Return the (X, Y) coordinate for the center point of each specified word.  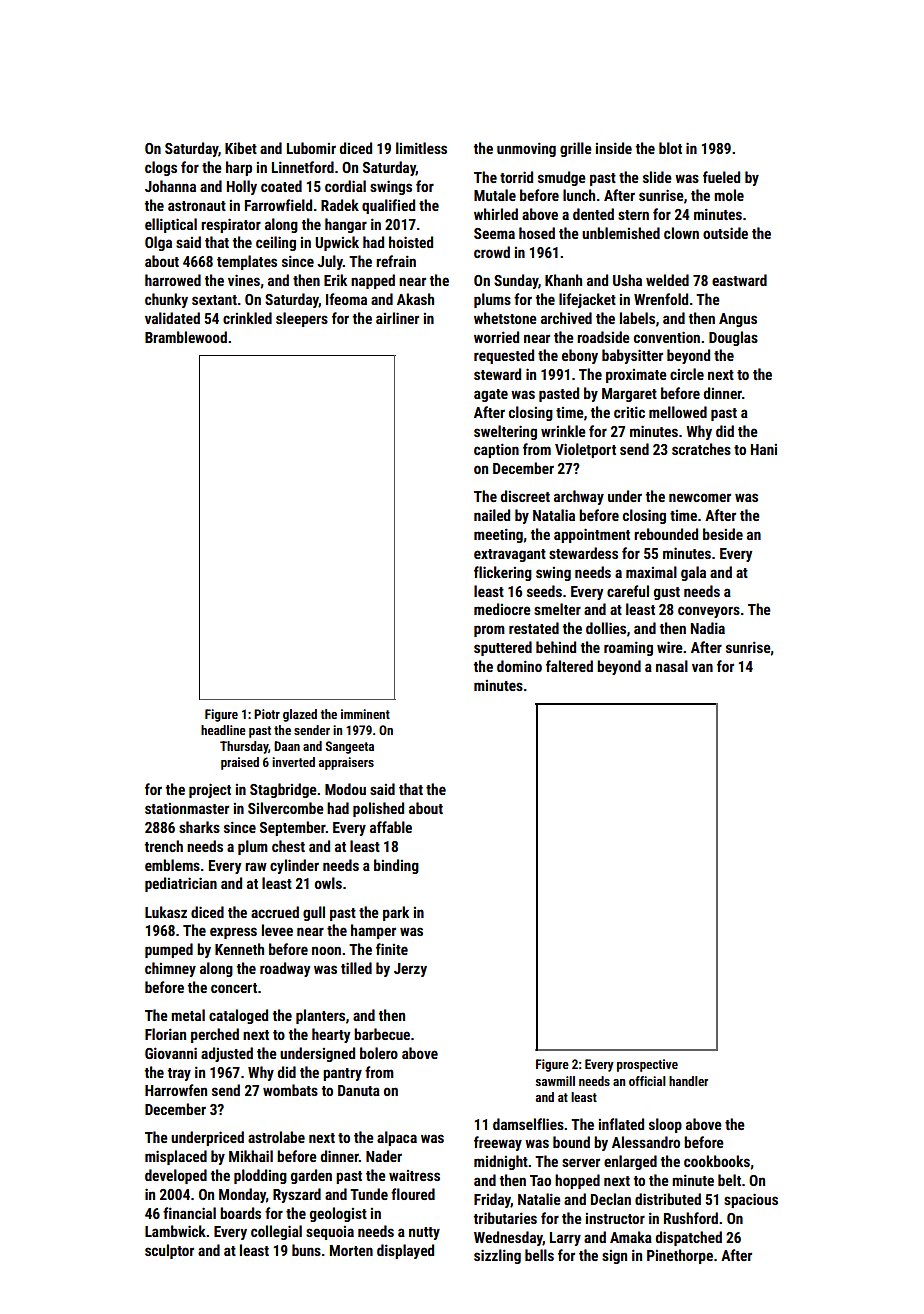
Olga (158, 243)
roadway (285, 969)
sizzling (497, 1256)
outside (725, 233)
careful (628, 591)
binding (396, 866)
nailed (492, 515)
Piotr (267, 714)
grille (576, 149)
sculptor (169, 1251)
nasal (672, 666)
